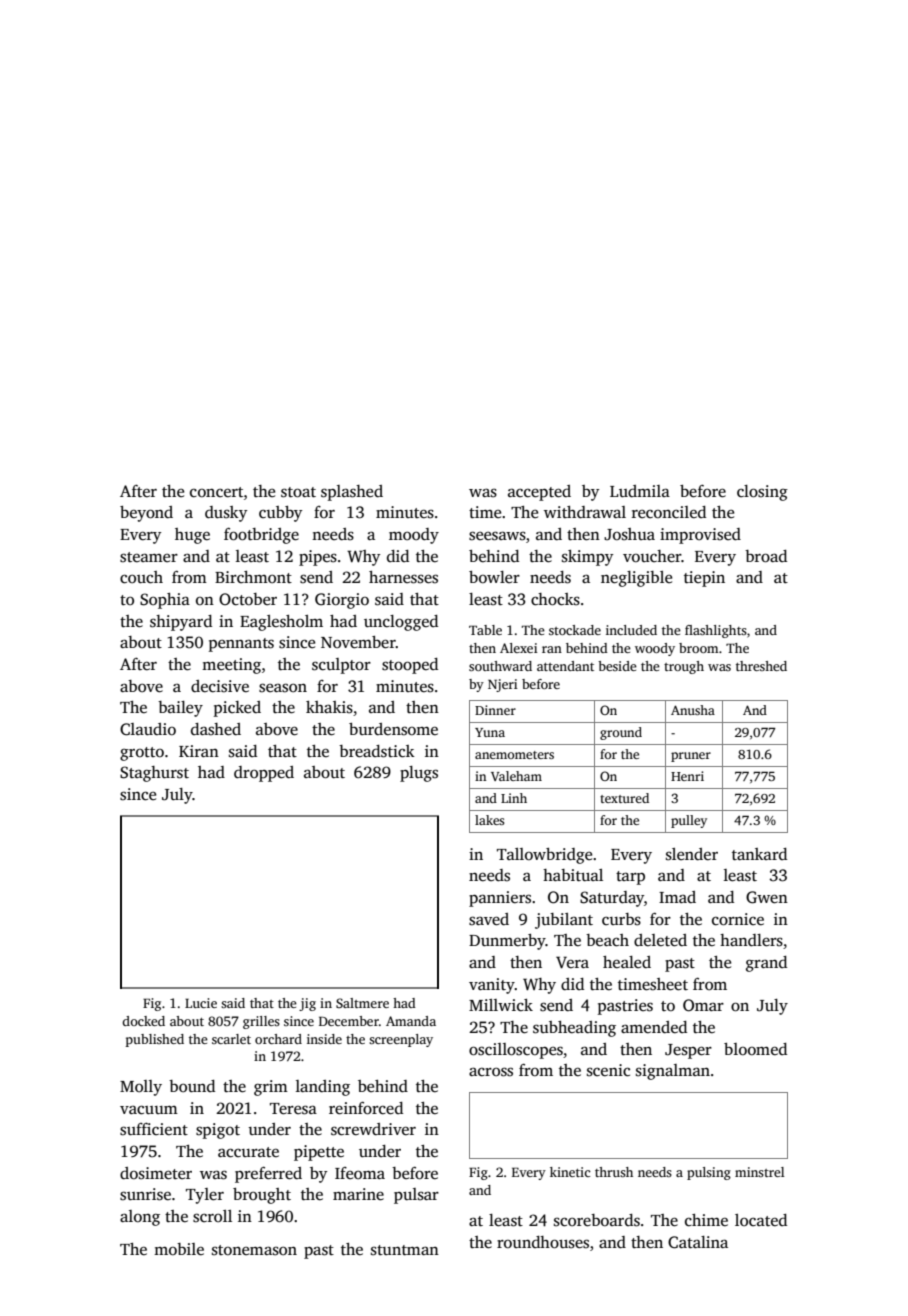 This screenshot has height=1316, width=908. I want to click on dosimeter, so click(156, 1173).
